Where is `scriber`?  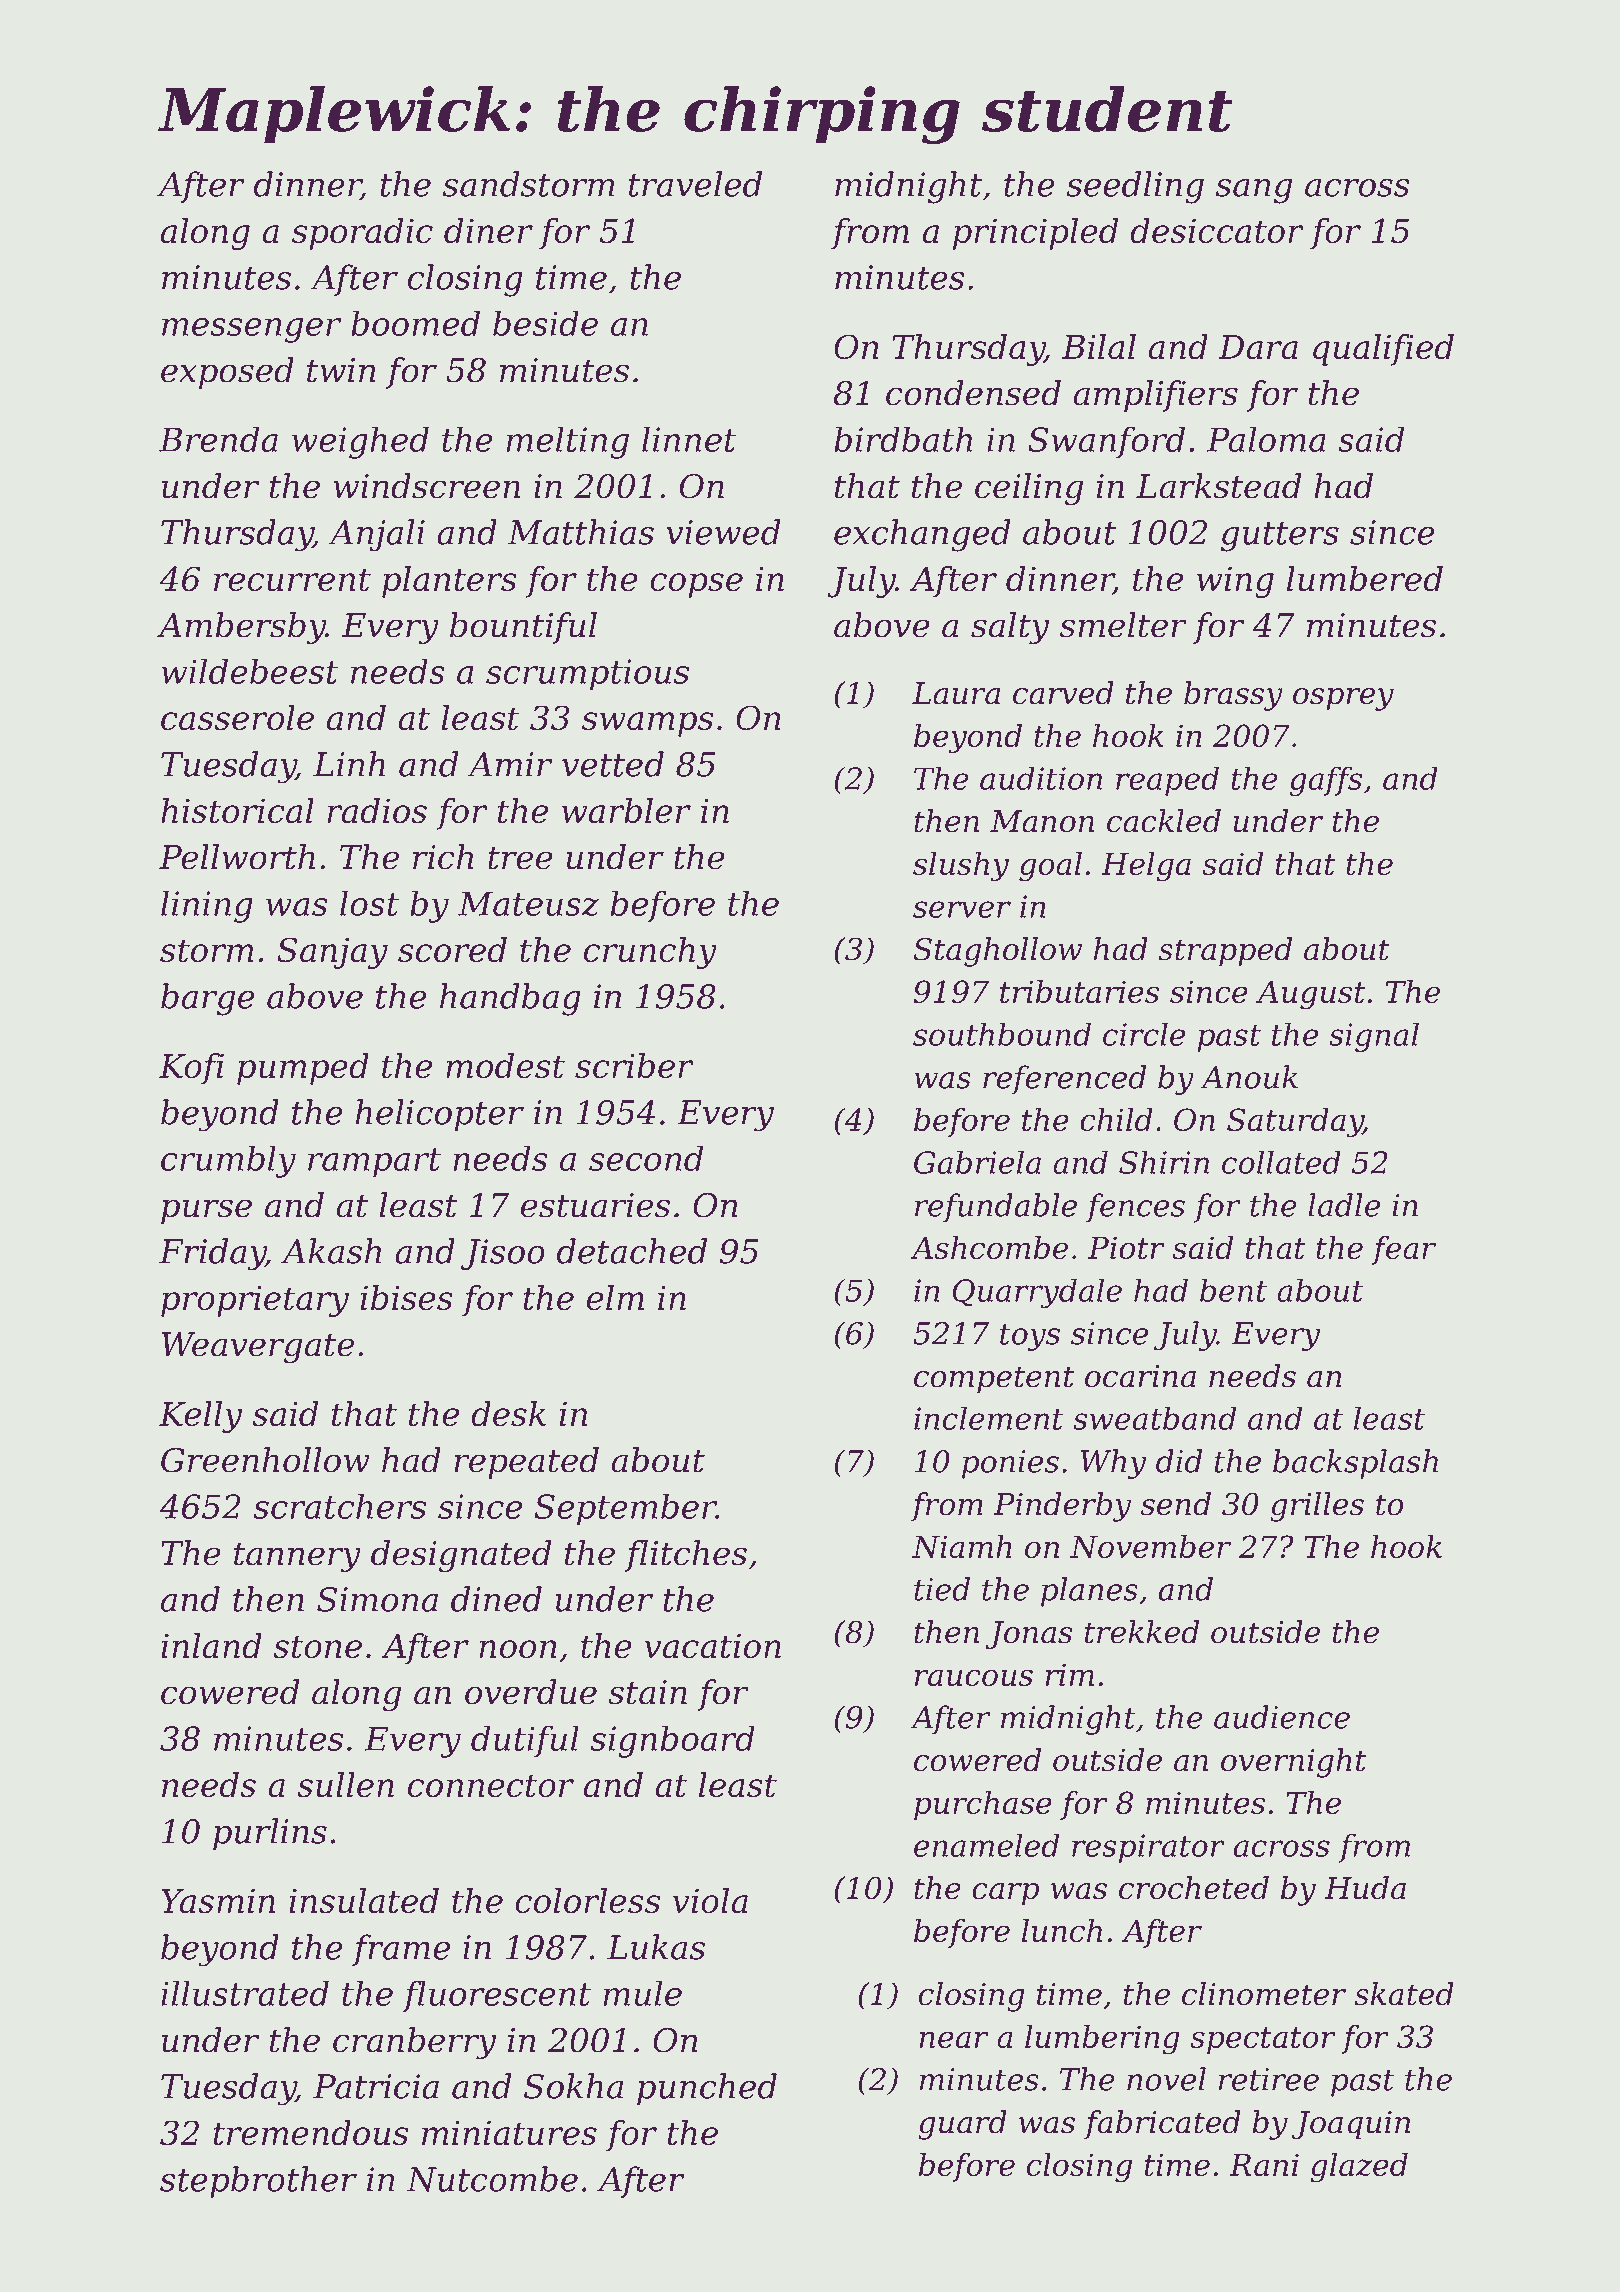 scriber is located at coordinates (634, 1065).
